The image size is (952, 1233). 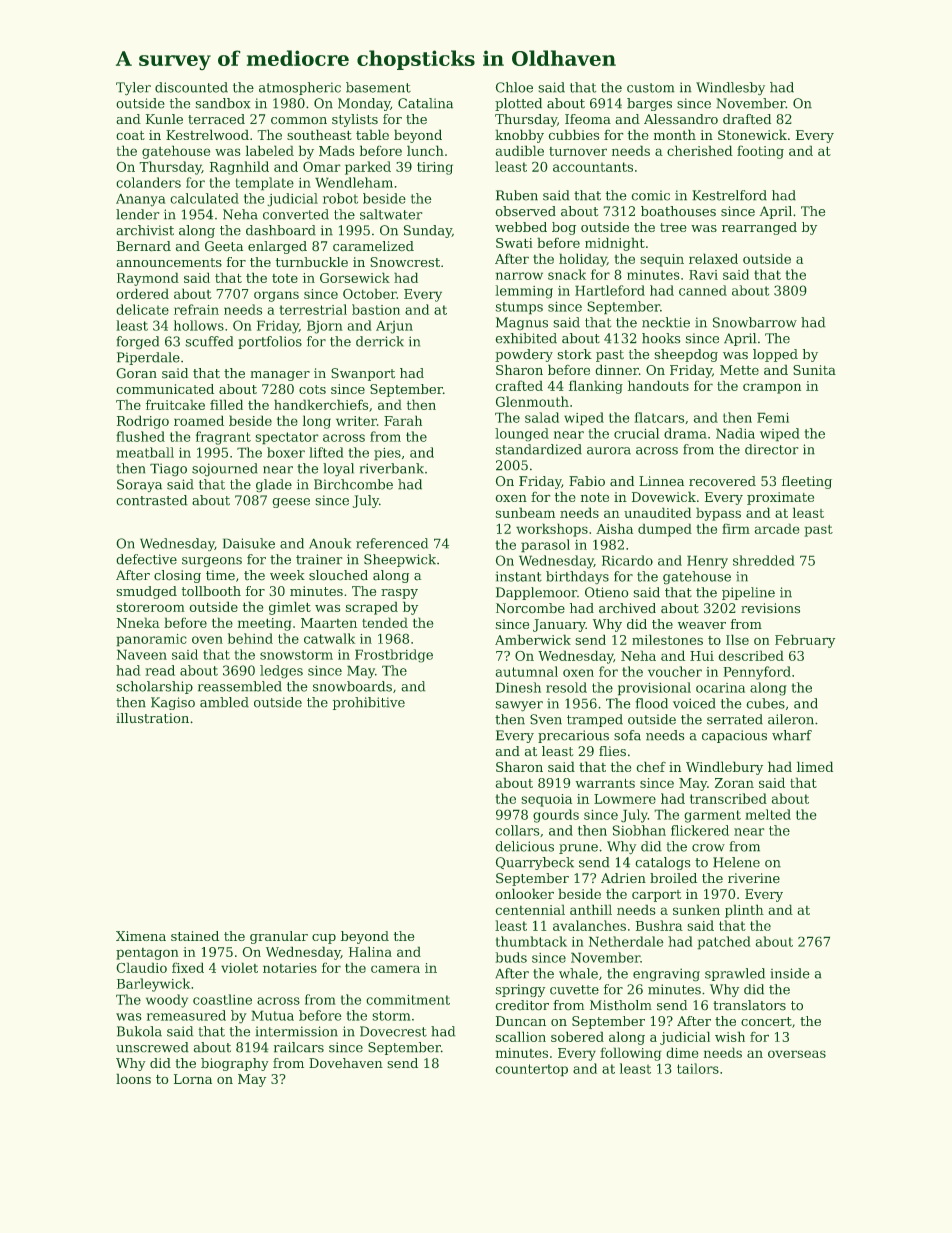 What do you see at coordinates (815, 767) in the screenshot?
I see `limed` at bounding box center [815, 767].
